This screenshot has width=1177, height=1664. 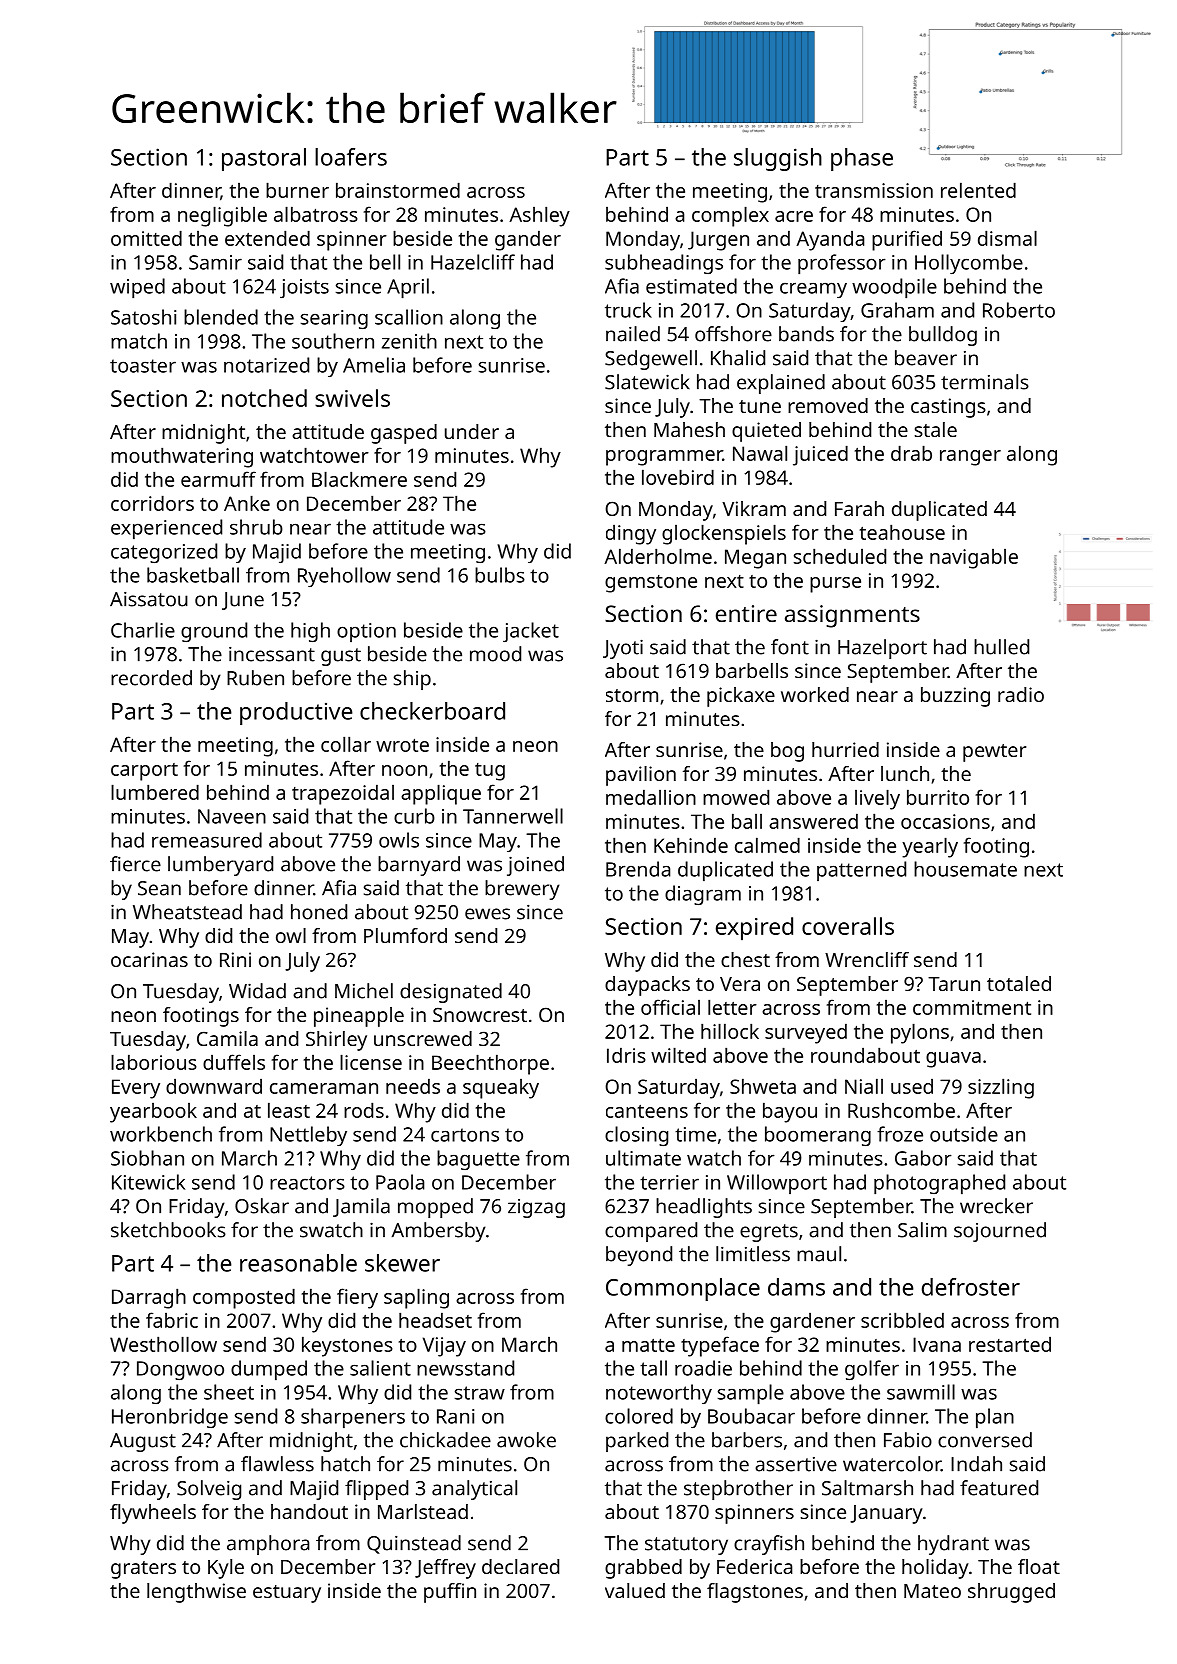 I want to click on hulled, so click(x=1001, y=647).
